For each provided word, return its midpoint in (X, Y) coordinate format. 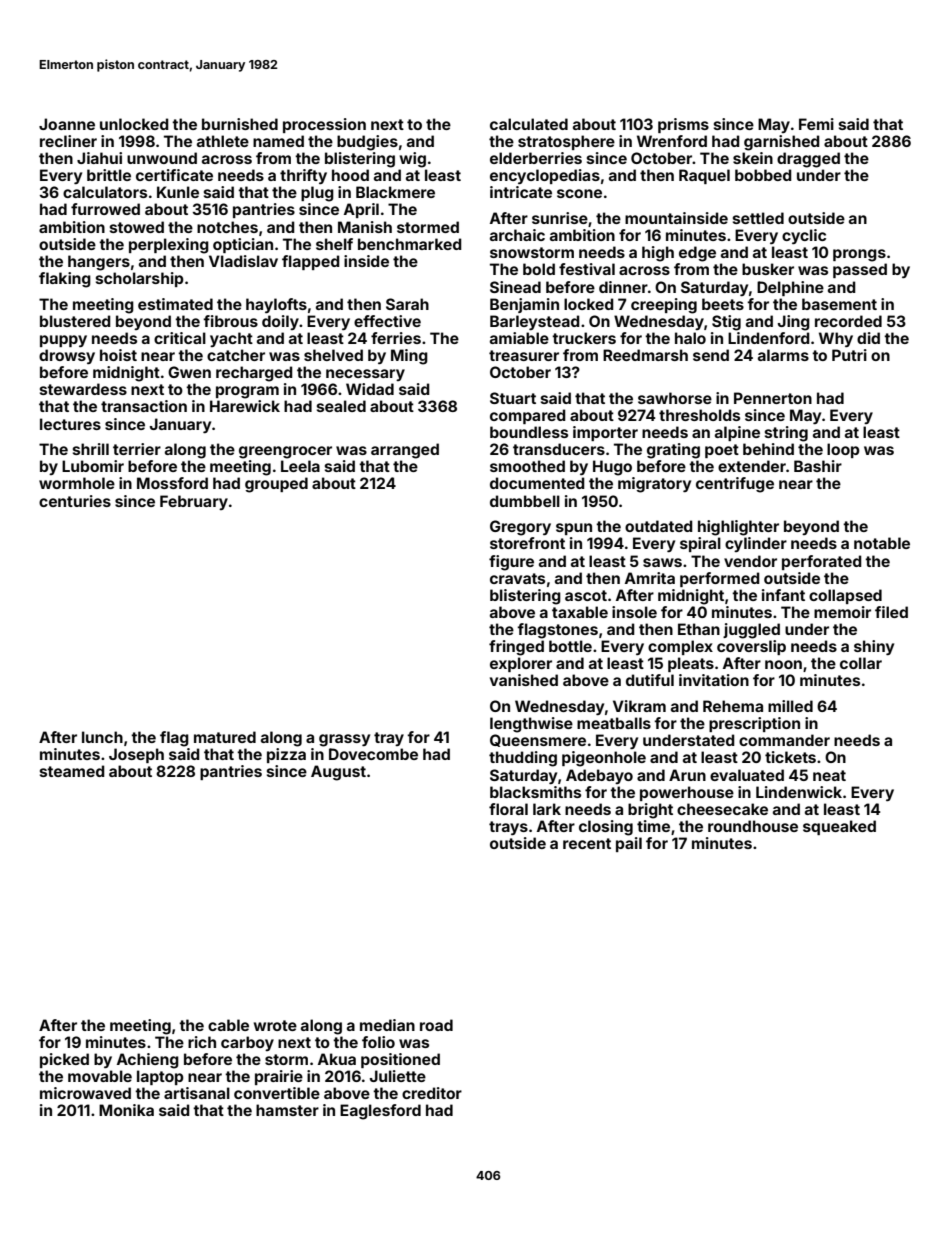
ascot (586, 595)
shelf (334, 244)
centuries (75, 501)
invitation (714, 680)
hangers (99, 263)
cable (228, 1025)
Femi (816, 124)
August (338, 773)
